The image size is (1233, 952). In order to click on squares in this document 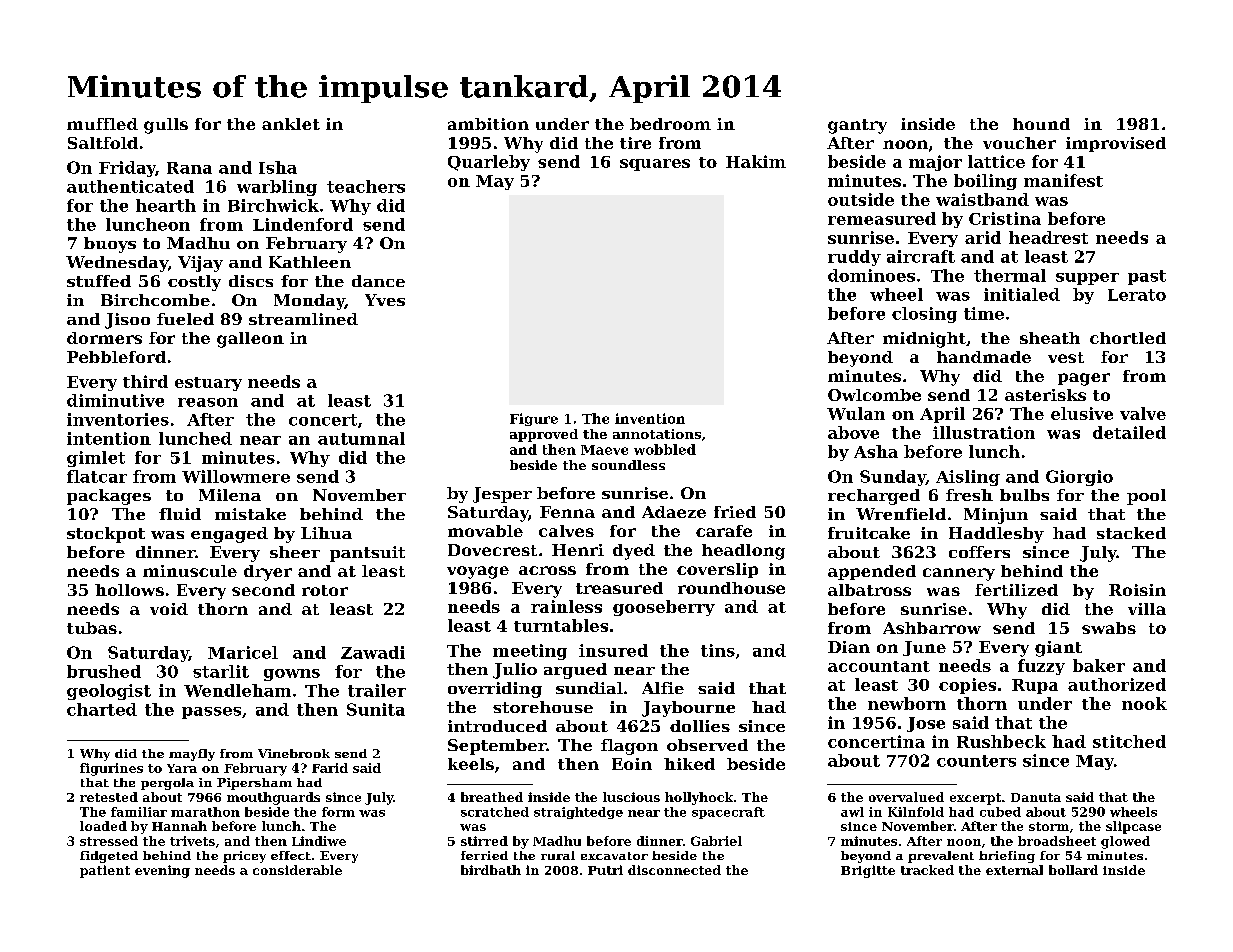, I will do `click(655, 165)`.
